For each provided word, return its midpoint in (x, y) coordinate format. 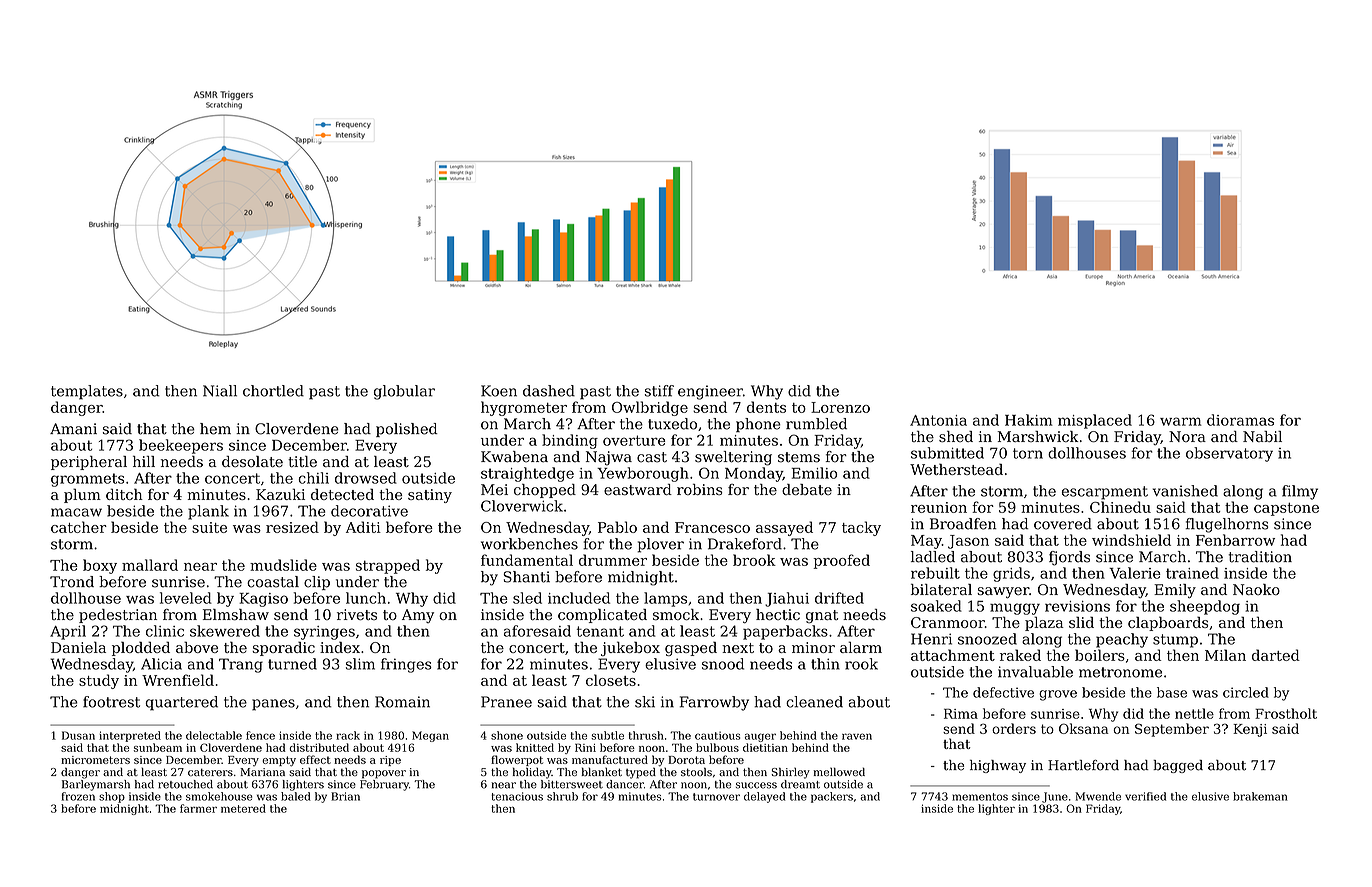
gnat (822, 617)
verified (1145, 796)
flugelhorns (1227, 525)
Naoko (1256, 589)
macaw (76, 512)
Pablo (617, 527)
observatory (1229, 454)
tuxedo (672, 424)
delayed (764, 797)
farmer (198, 808)
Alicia (161, 664)
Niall (220, 391)
